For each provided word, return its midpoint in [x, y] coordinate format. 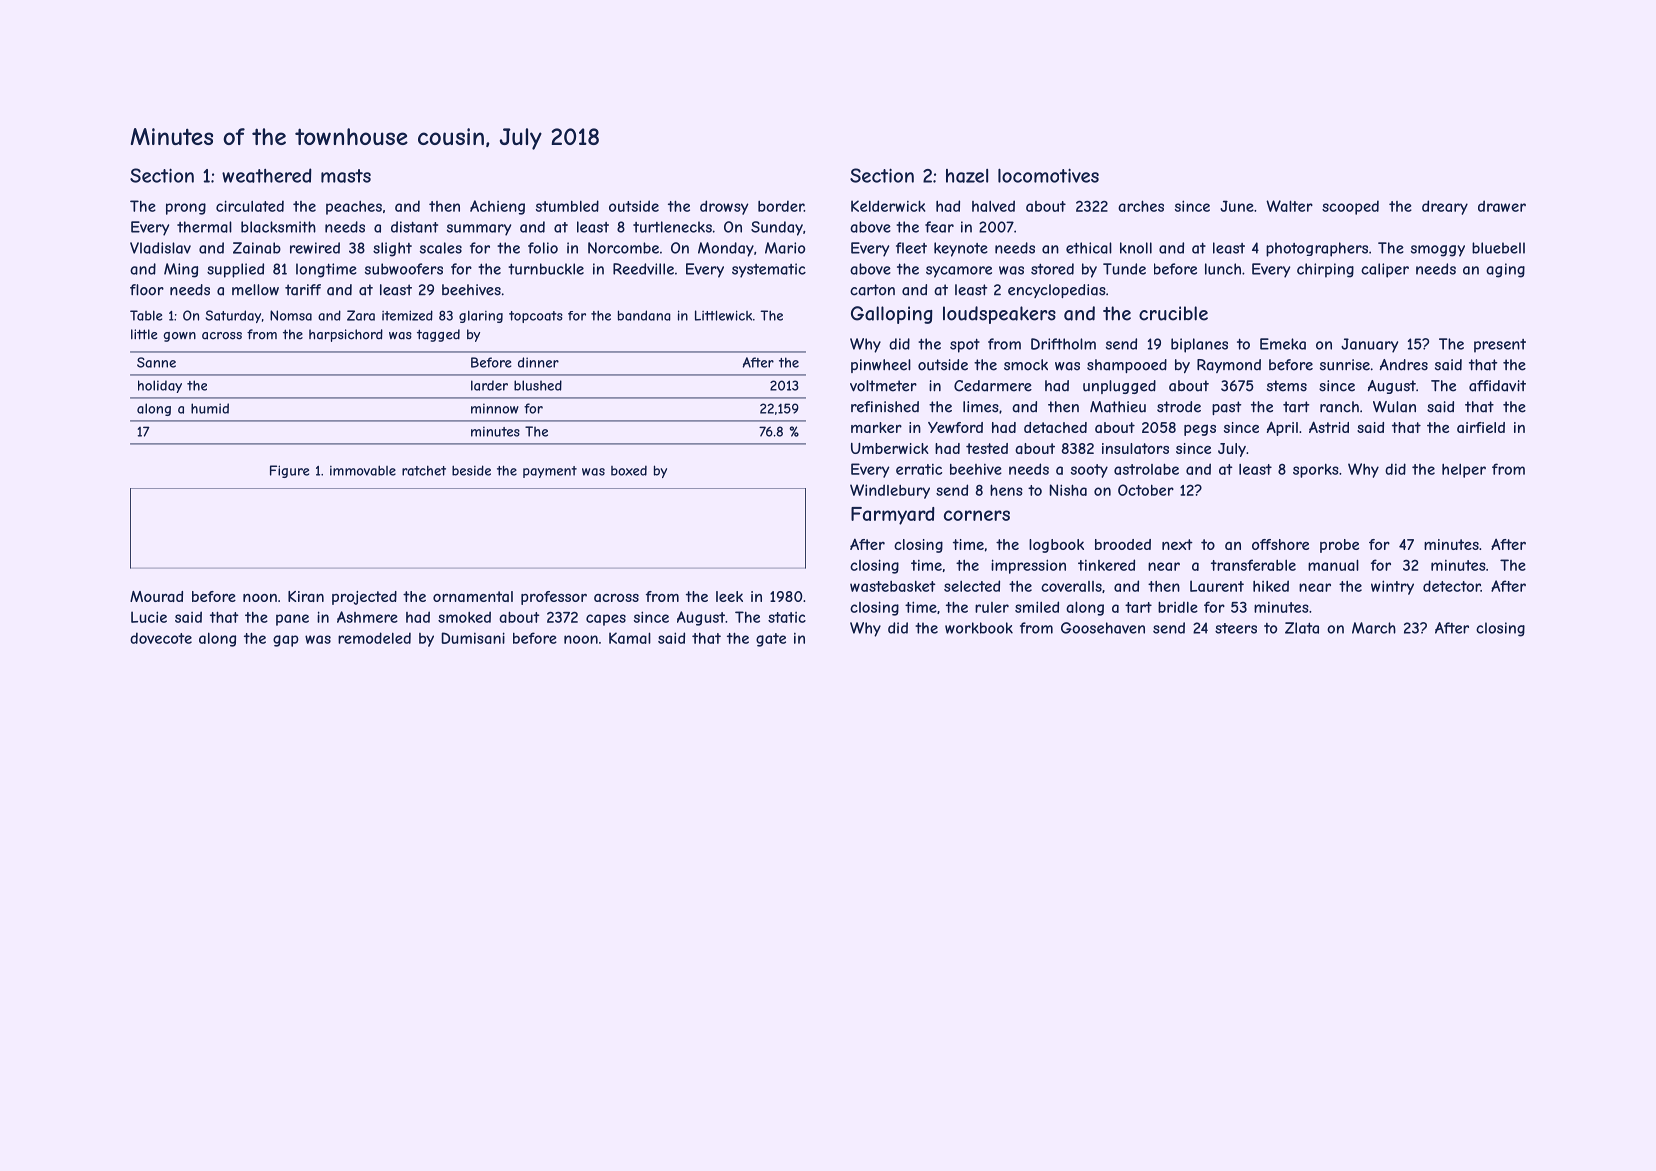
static [787, 617]
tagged [438, 335]
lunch [1223, 269]
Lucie [149, 617]
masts [346, 176]
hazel [967, 176]
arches [1141, 206]
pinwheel [881, 366]
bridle [1178, 607]
